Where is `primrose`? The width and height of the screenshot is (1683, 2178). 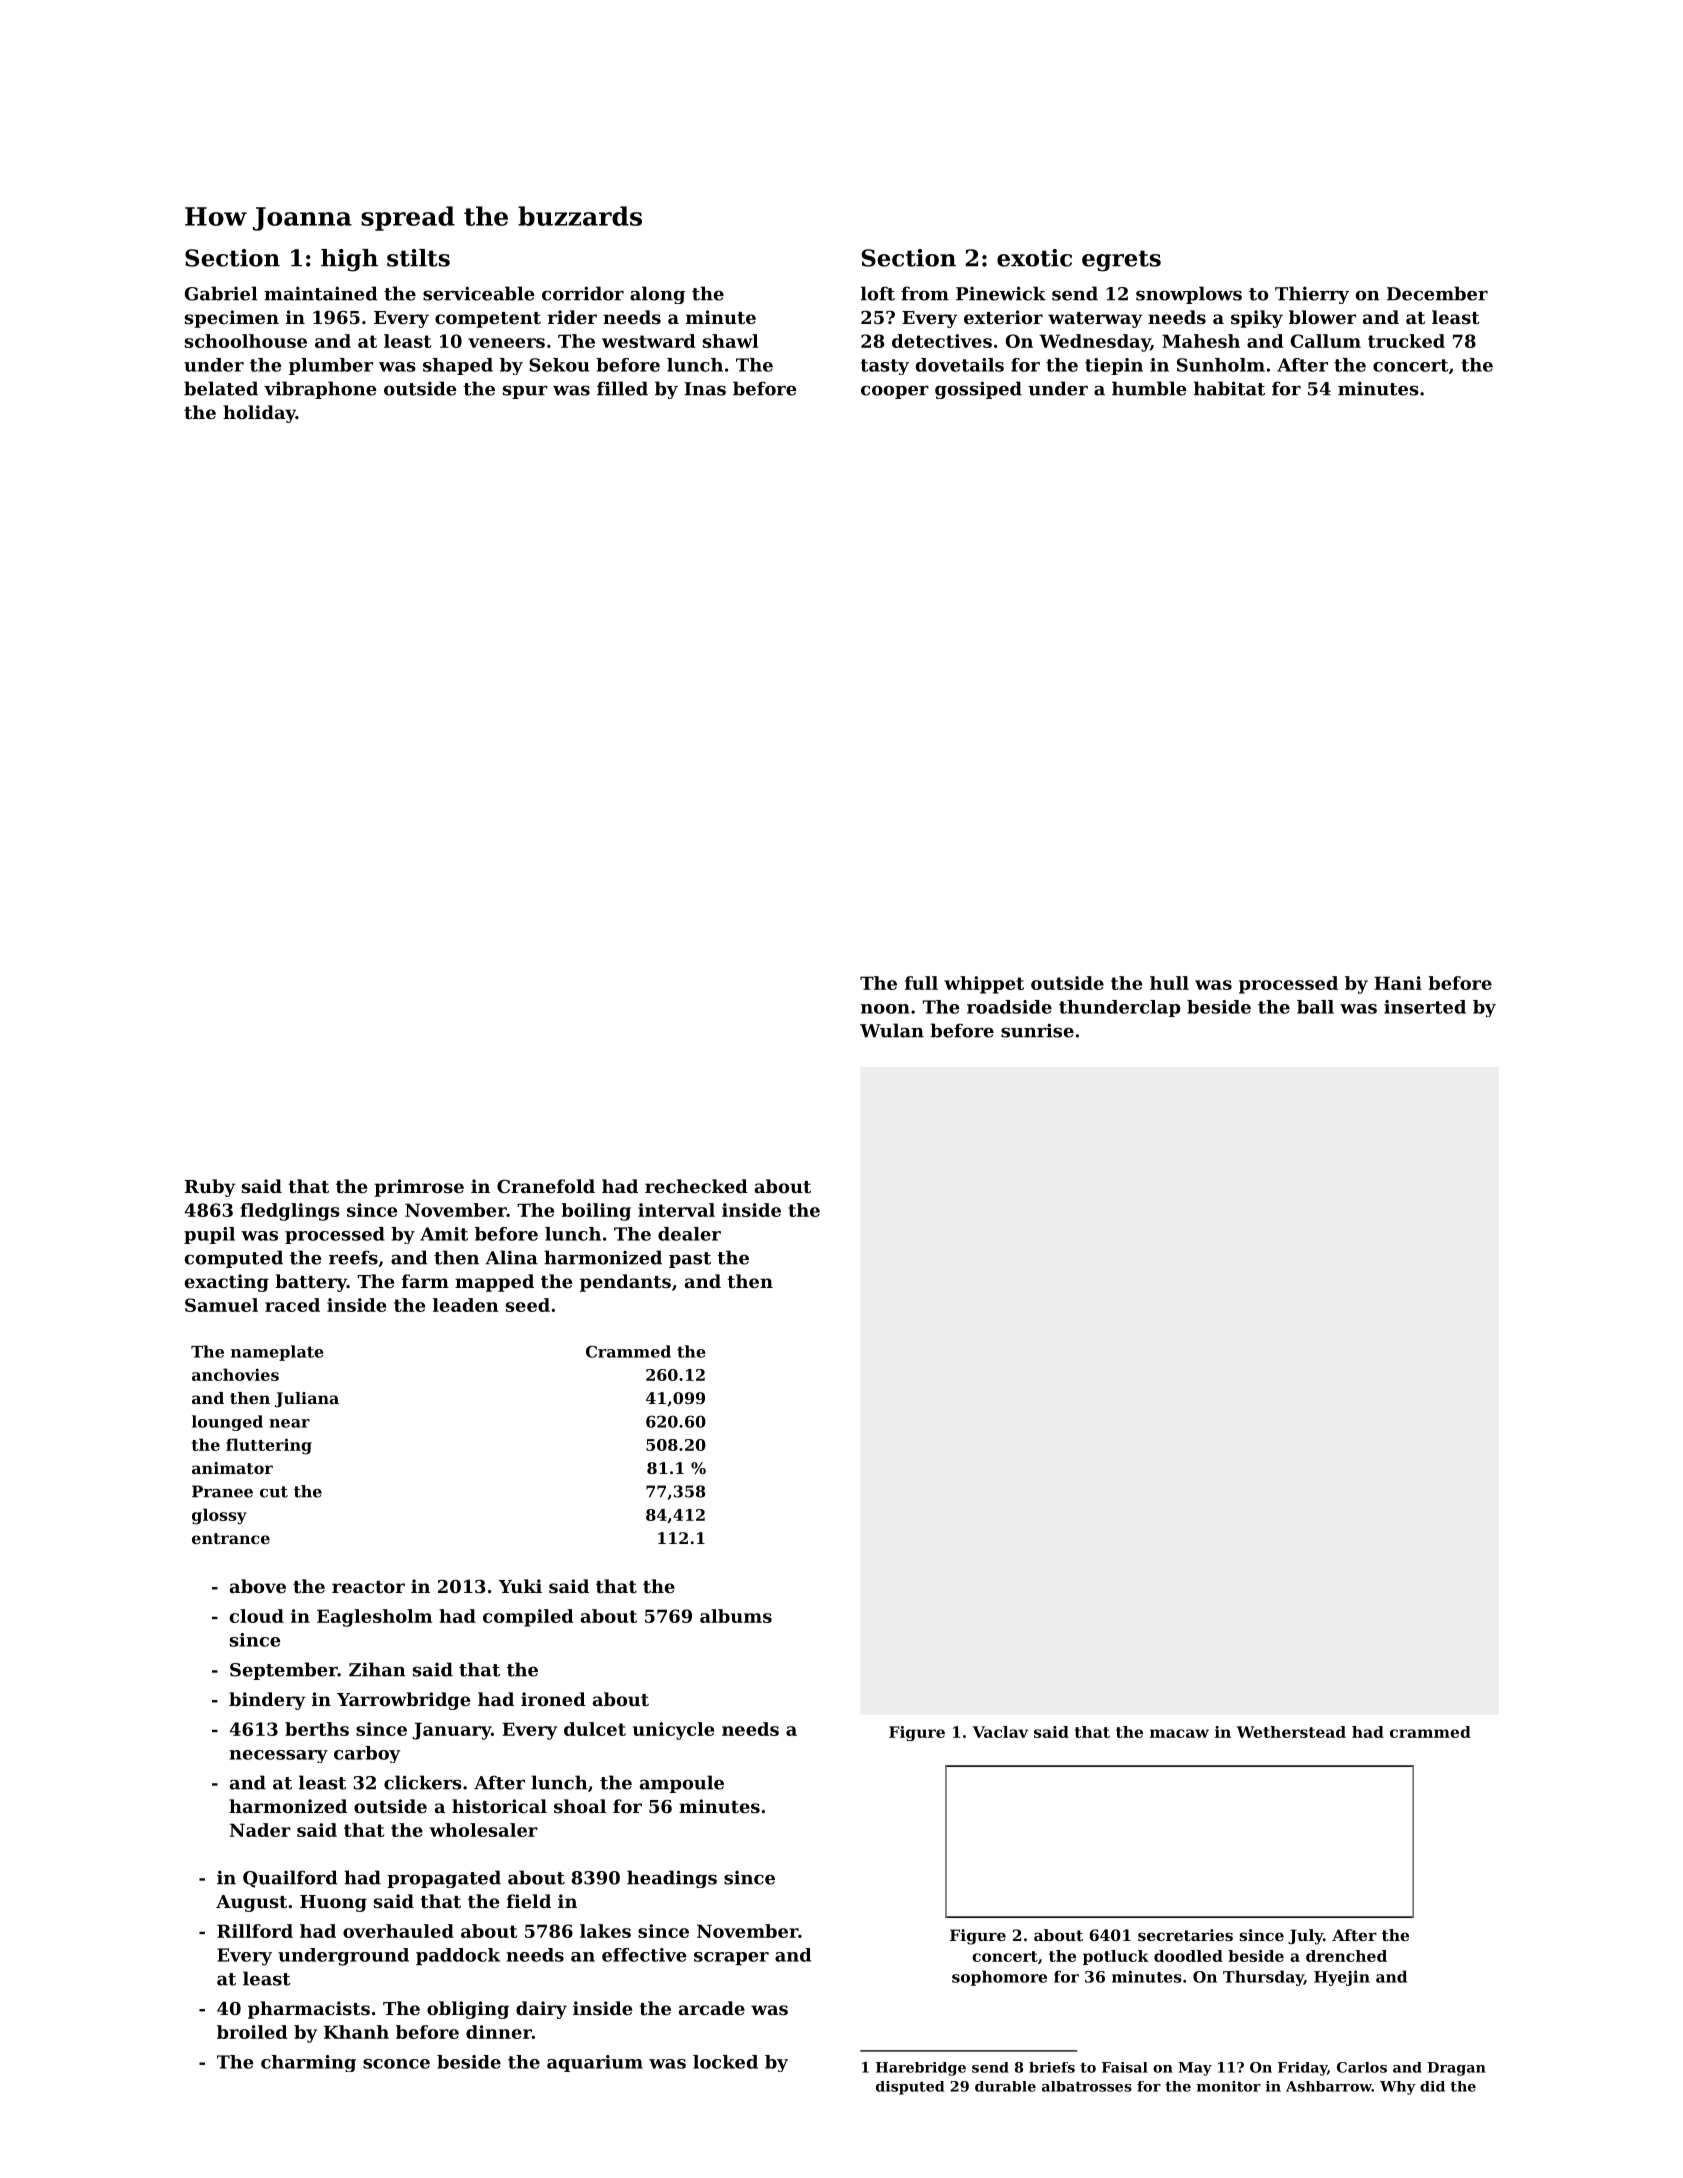 primrose is located at coordinates (419, 1188).
